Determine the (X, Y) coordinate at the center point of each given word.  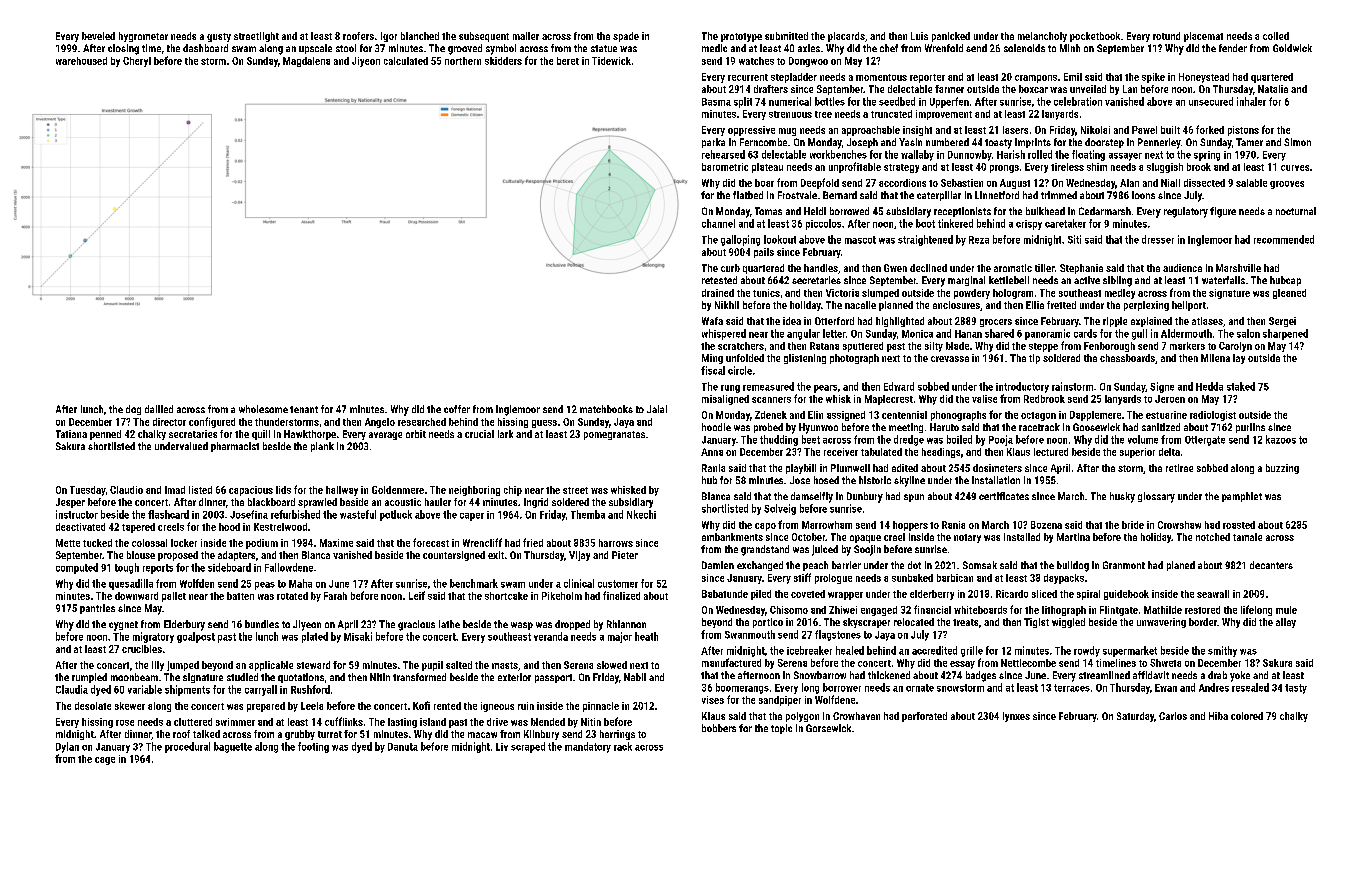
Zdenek (771, 415)
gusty (219, 37)
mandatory (588, 747)
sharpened (1285, 334)
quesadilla (131, 584)
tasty (1296, 689)
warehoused (81, 61)
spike (1153, 78)
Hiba (1218, 716)
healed (850, 650)
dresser (1158, 239)
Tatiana (71, 434)
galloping (740, 240)
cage (105, 761)
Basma (716, 102)
